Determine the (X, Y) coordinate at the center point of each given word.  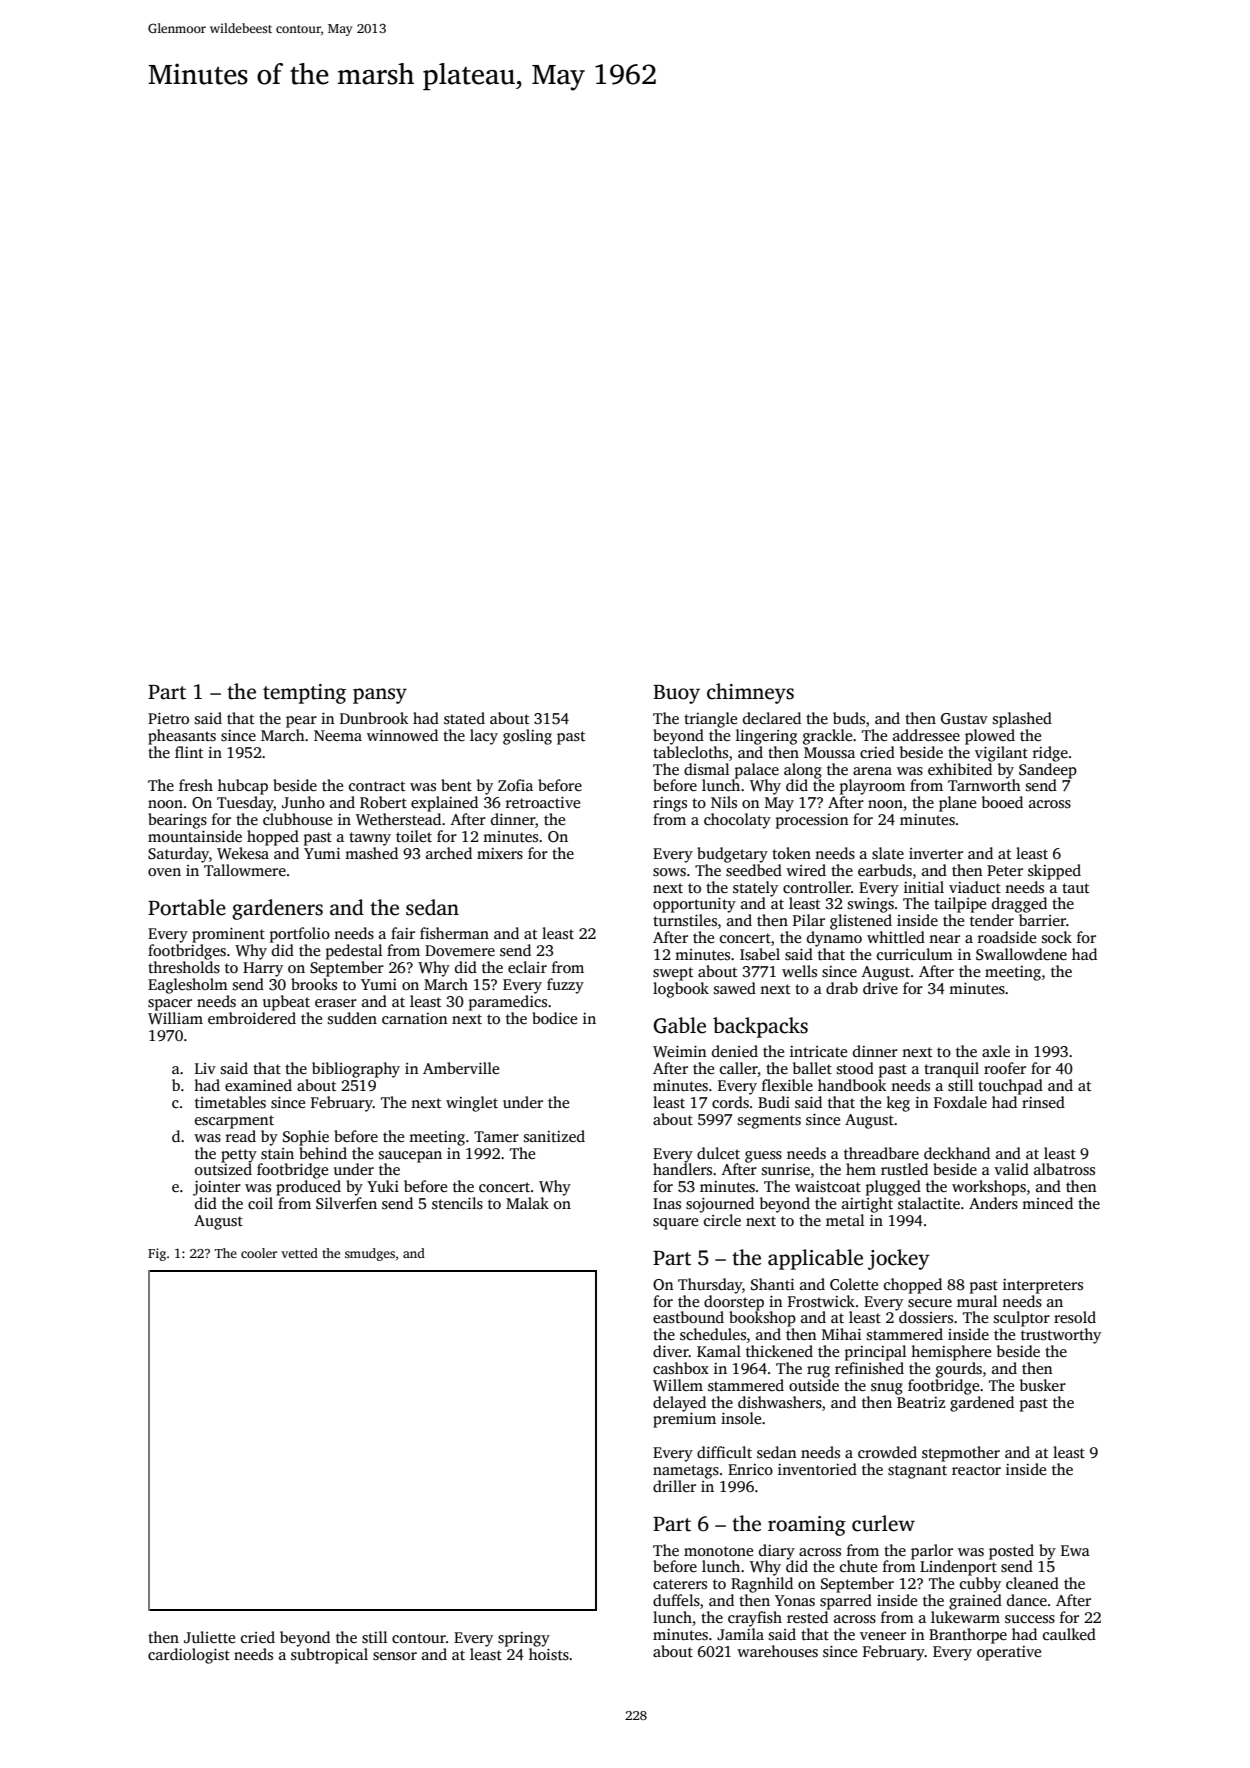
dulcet (718, 1153)
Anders (993, 1203)
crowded (887, 1452)
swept (673, 974)
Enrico (750, 1469)
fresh (196, 785)
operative (1009, 1653)
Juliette (209, 1637)
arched (449, 853)
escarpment (234, 1122)
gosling (527, 737)
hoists (549, 1654)
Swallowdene (1021, 954)
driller (674, 1486)
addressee (926, 735)
